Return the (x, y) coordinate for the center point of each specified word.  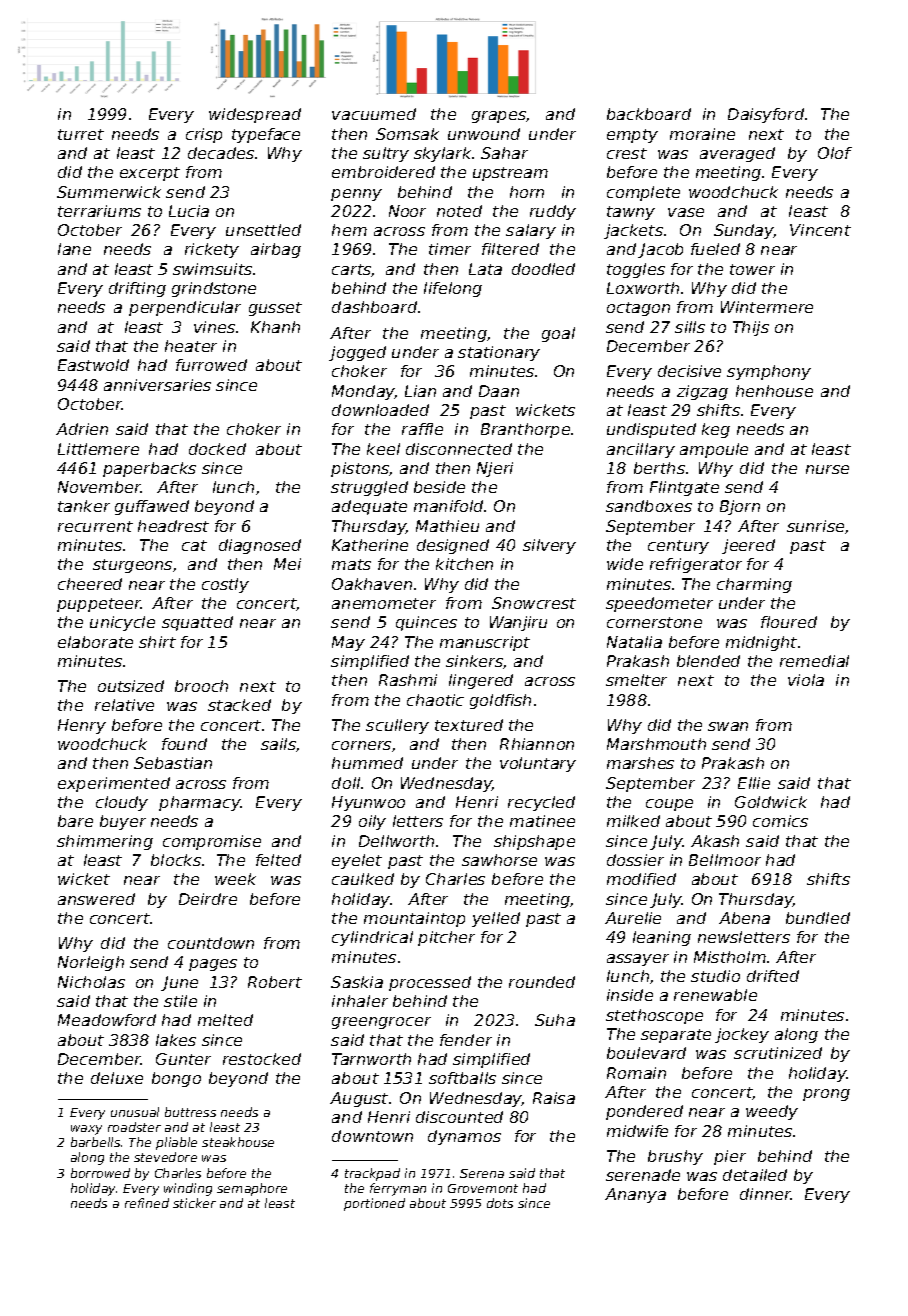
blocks (176, 860)
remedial (814, 661)
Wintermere (767, 307)
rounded (542, 982)
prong (826, 1095)
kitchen (464, 564)
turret (81, 134)
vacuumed (374, 114)
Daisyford (766, 115)
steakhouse (238, 1142)
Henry (82, 726)
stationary (499, 353)
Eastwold (93, 365)
